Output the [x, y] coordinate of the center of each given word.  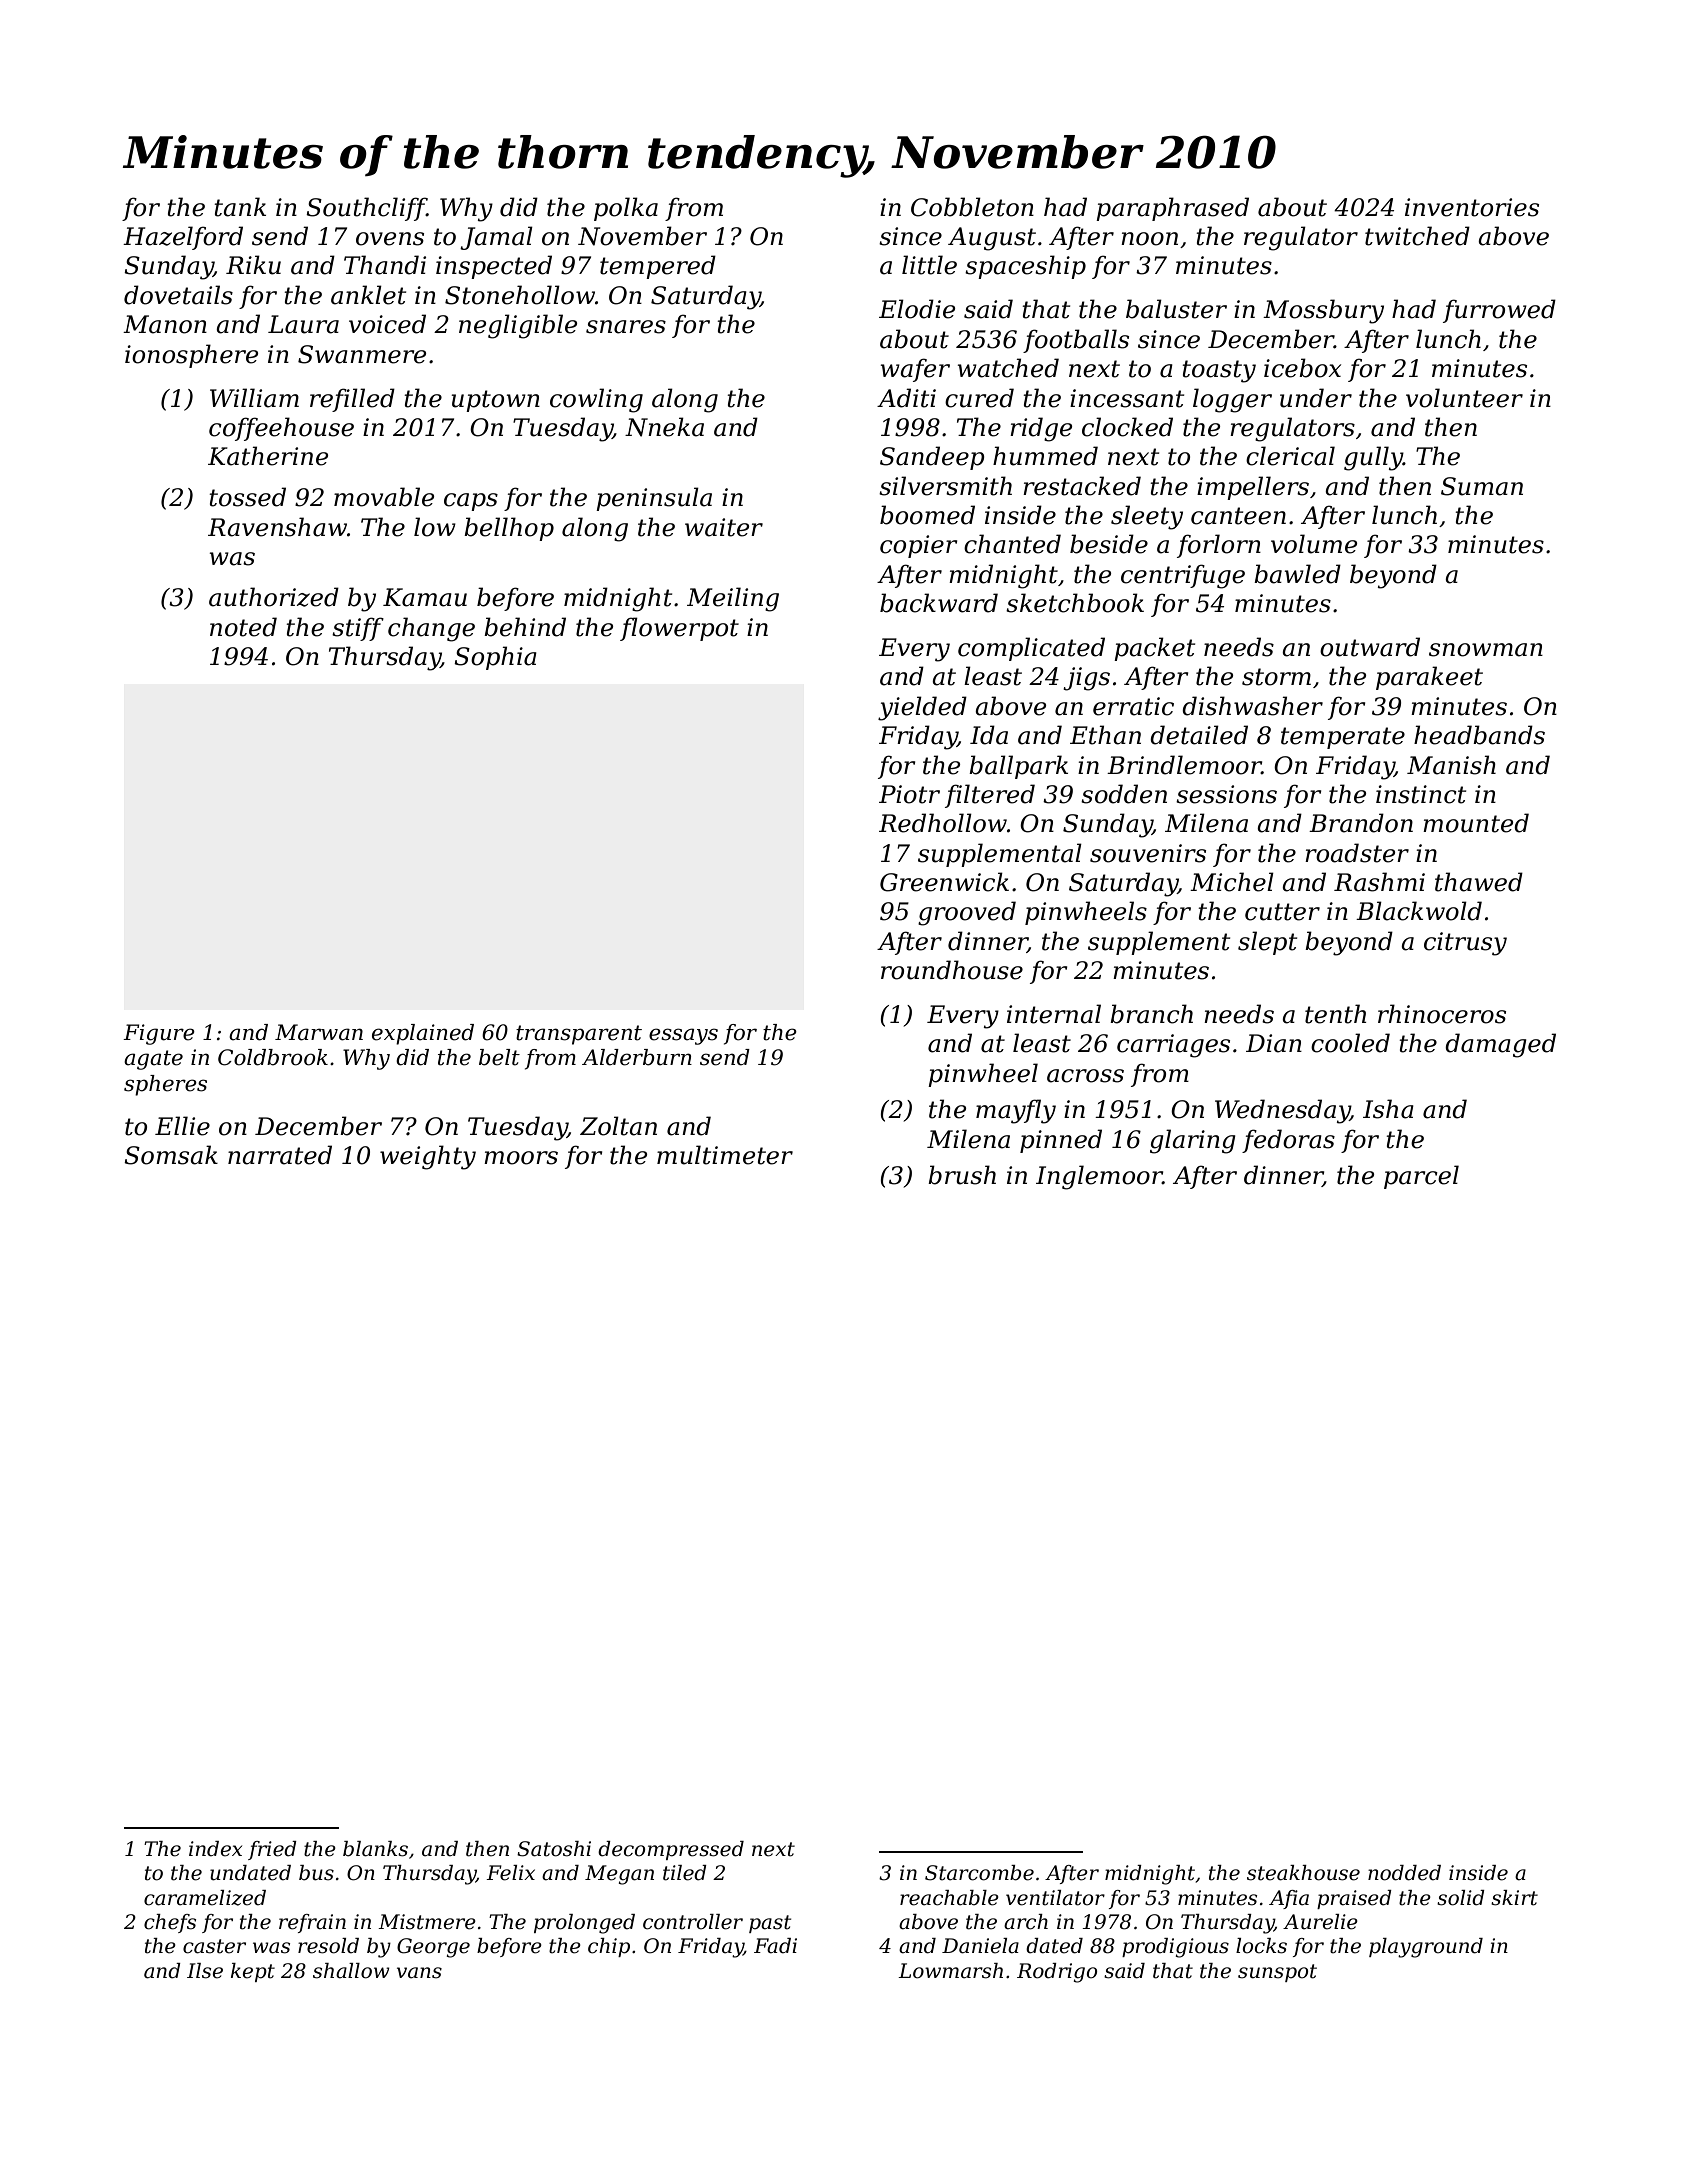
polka [626, 209]
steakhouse [1303, 1873]
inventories [1472, 207]
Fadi [775, 1946]
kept [253, 1972]
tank [240, 207]
